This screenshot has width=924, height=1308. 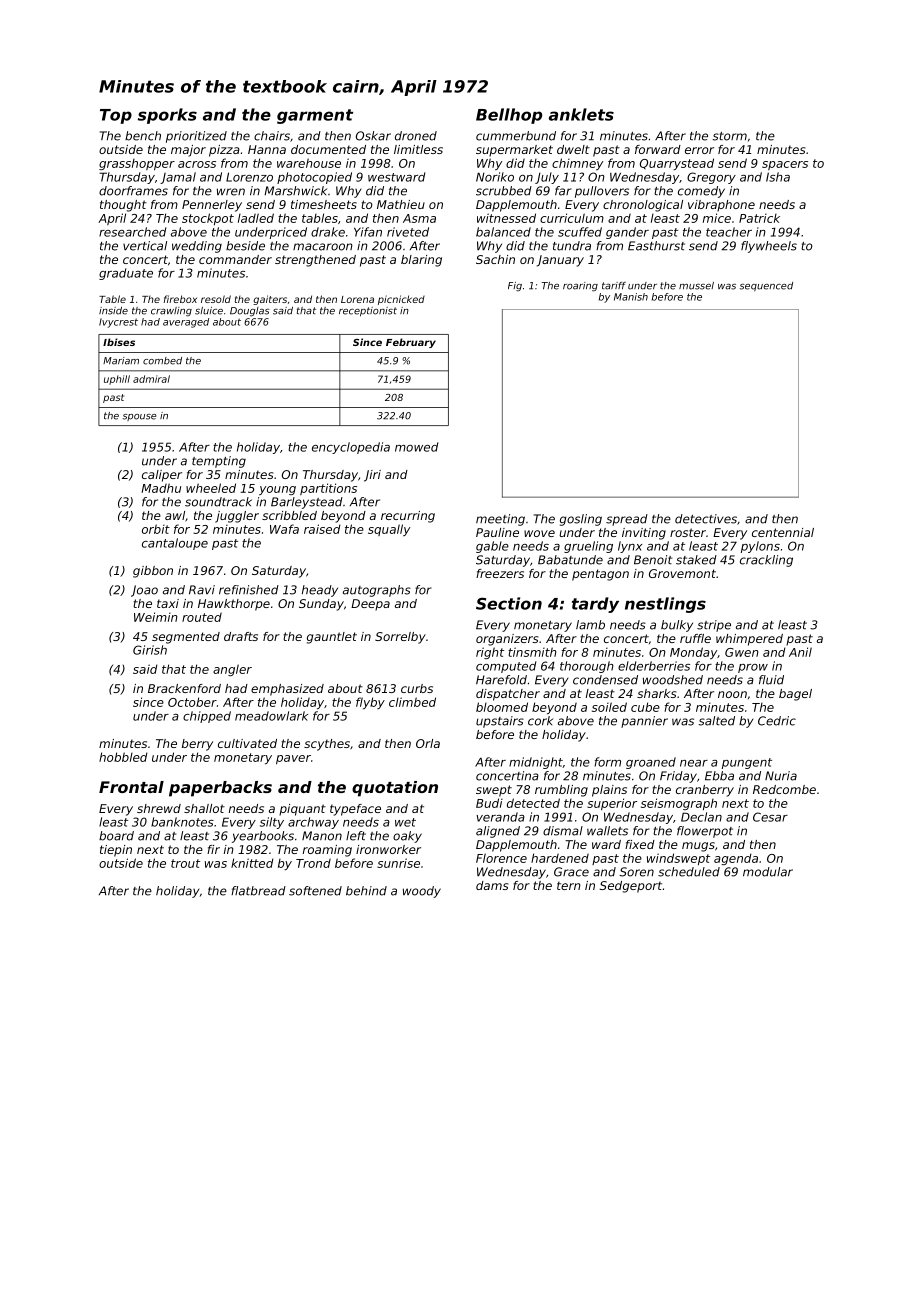 I want to click on limitless, so click(x=418, y=149).
